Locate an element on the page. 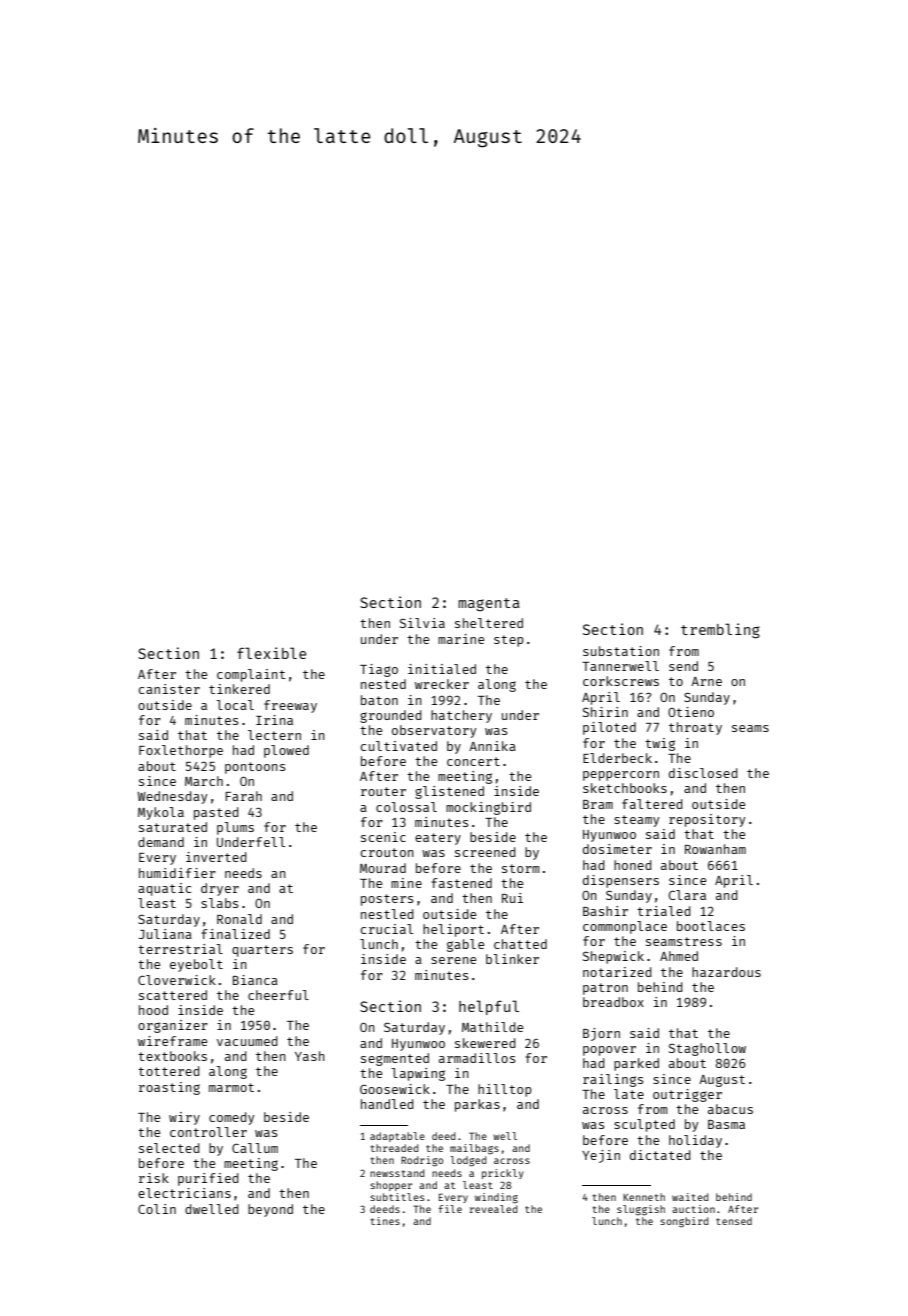 The image size is (908, 1316). marine is located at coordinates (461, 639).
